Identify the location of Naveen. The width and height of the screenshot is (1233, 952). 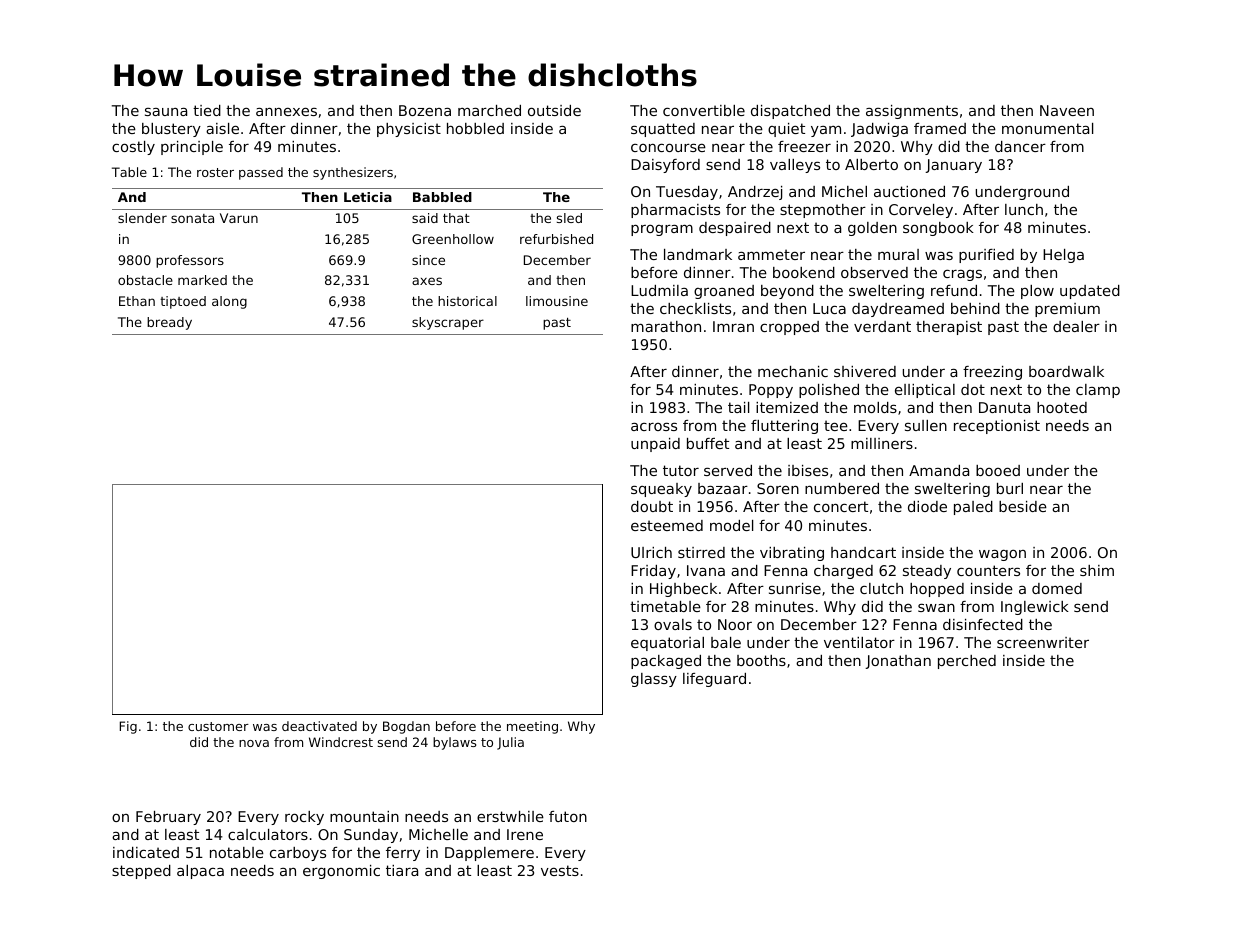
(1067, 110).
